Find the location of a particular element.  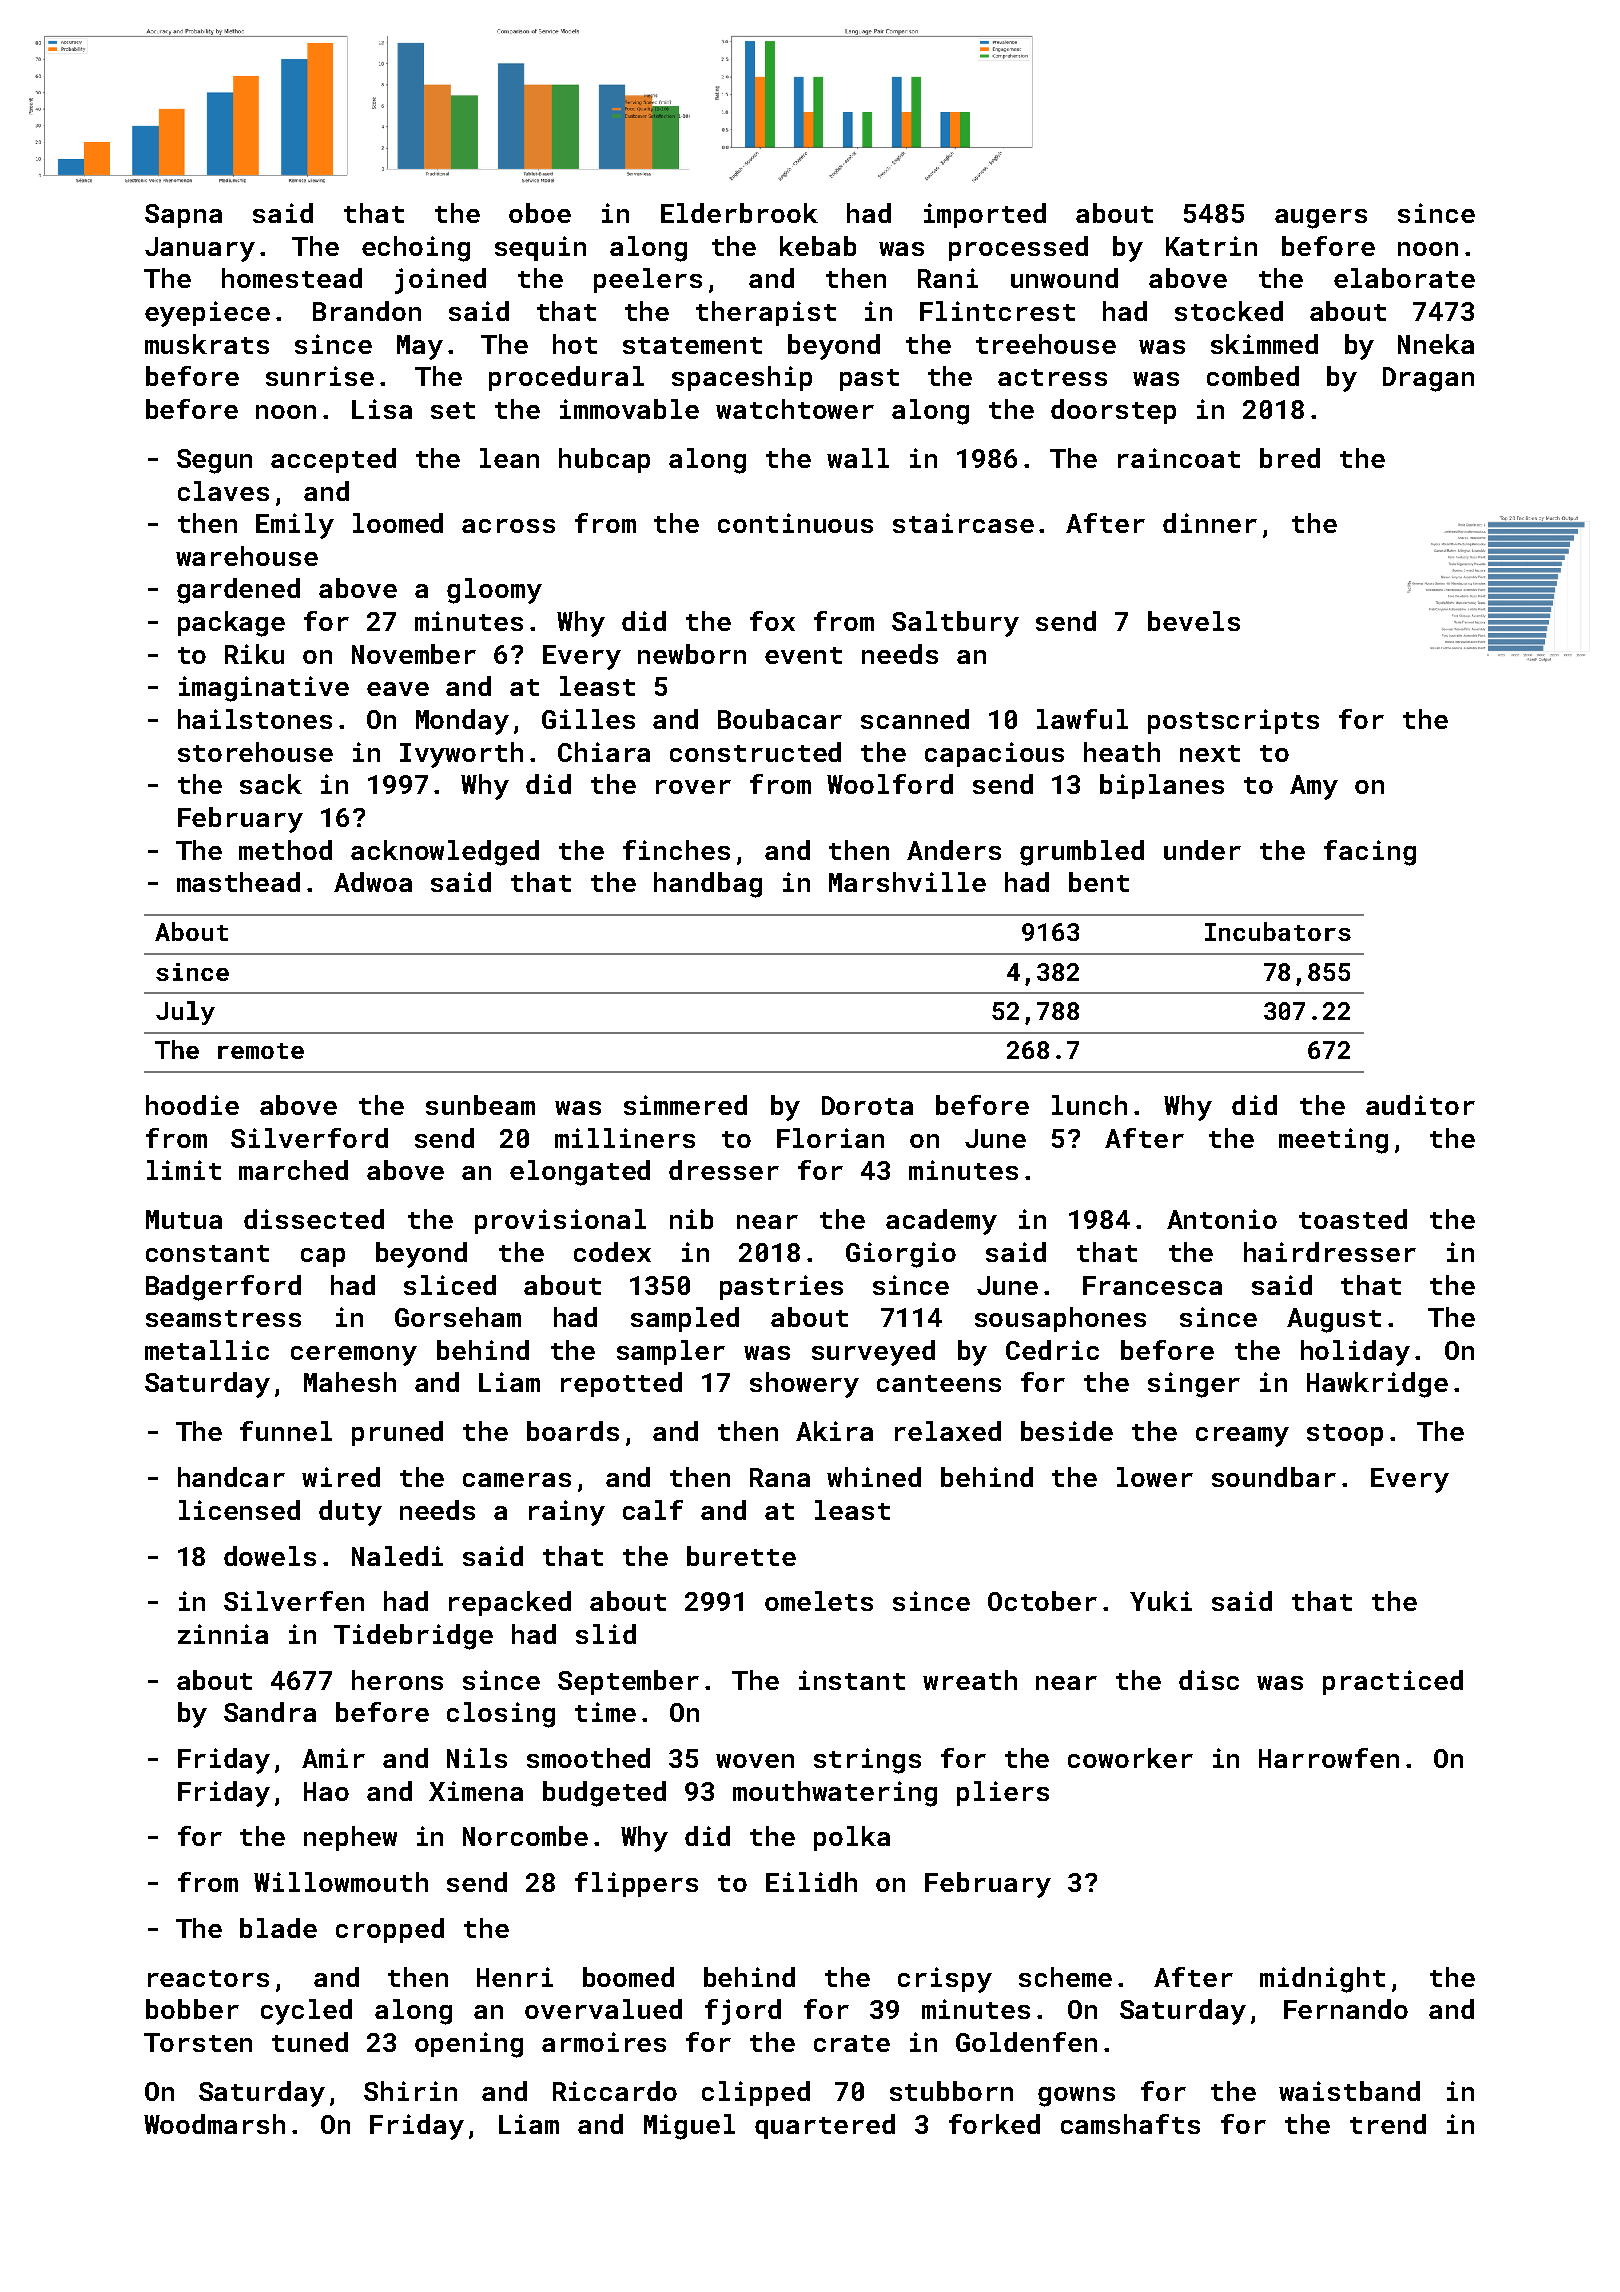

Miguel is located at coordinates (689, 2127).
